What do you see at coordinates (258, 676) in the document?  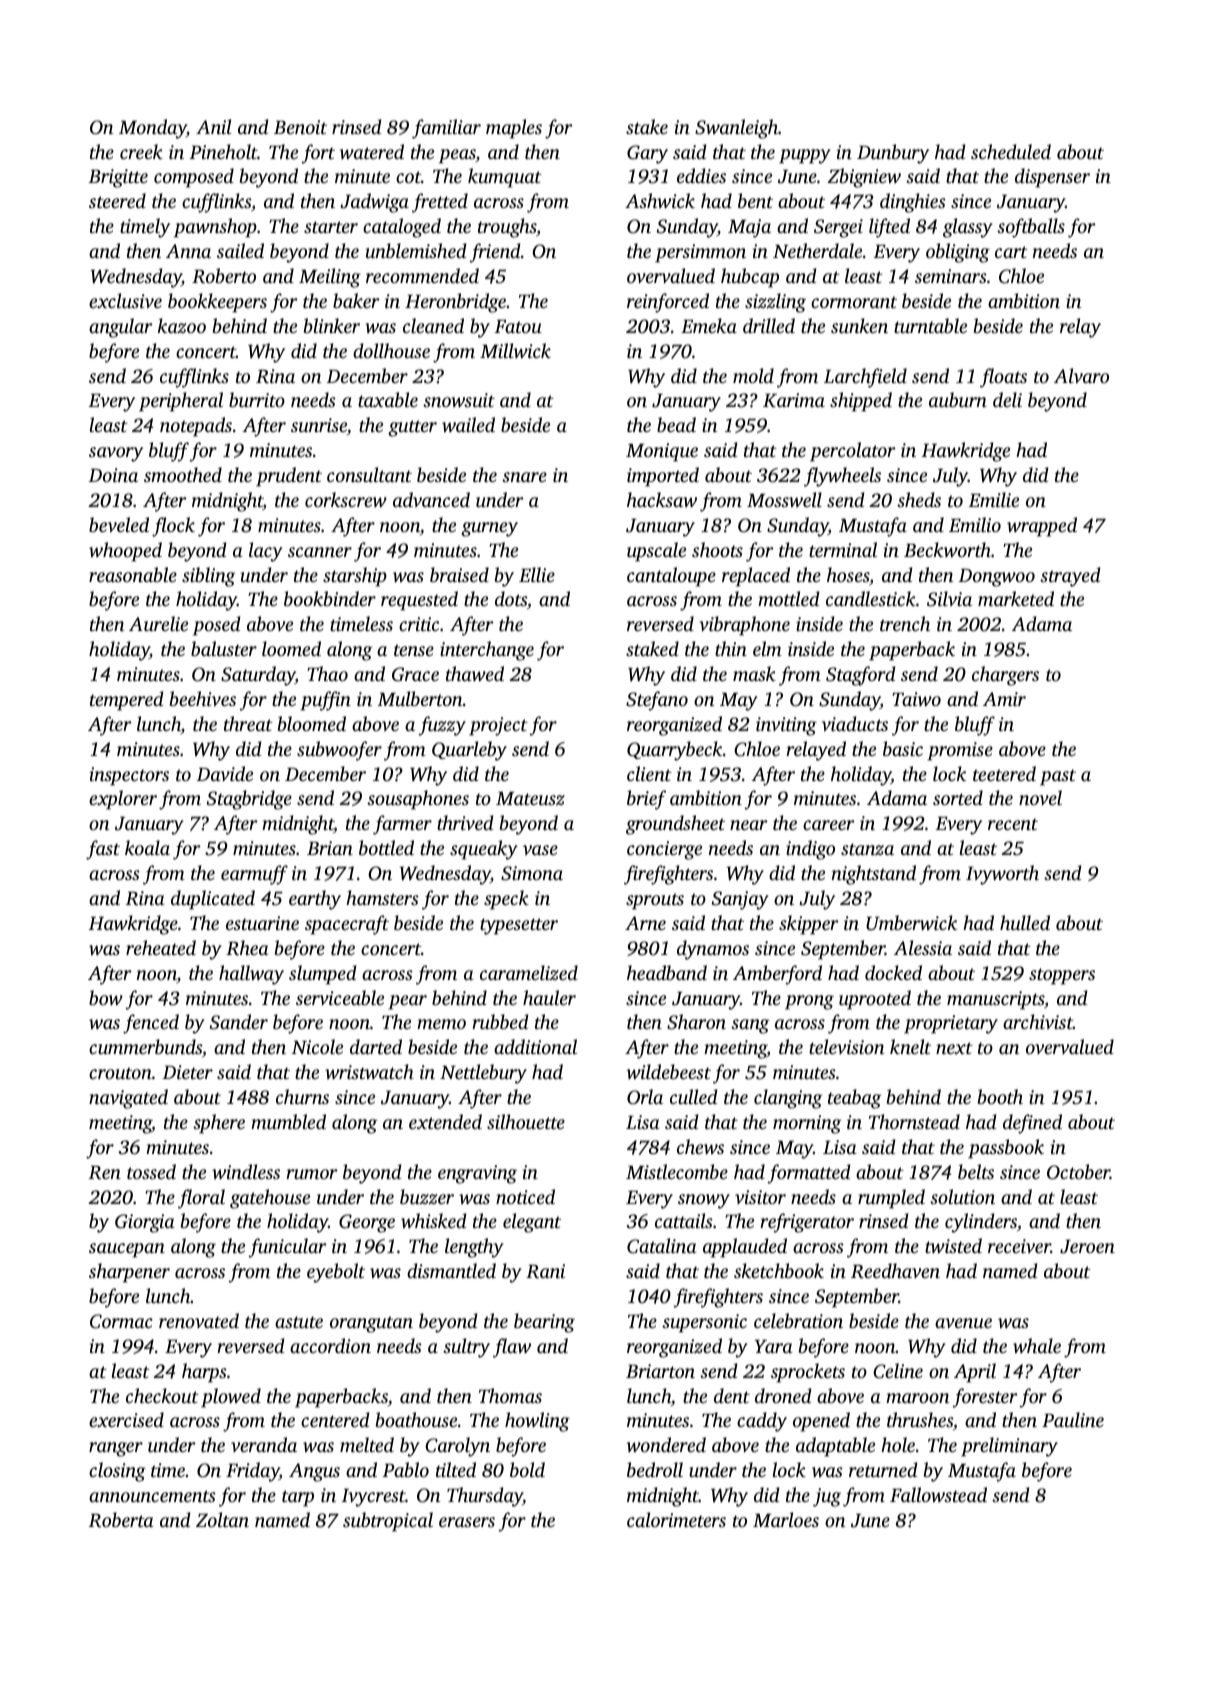 I see `Saturday` at bounding box center [258, 676].
